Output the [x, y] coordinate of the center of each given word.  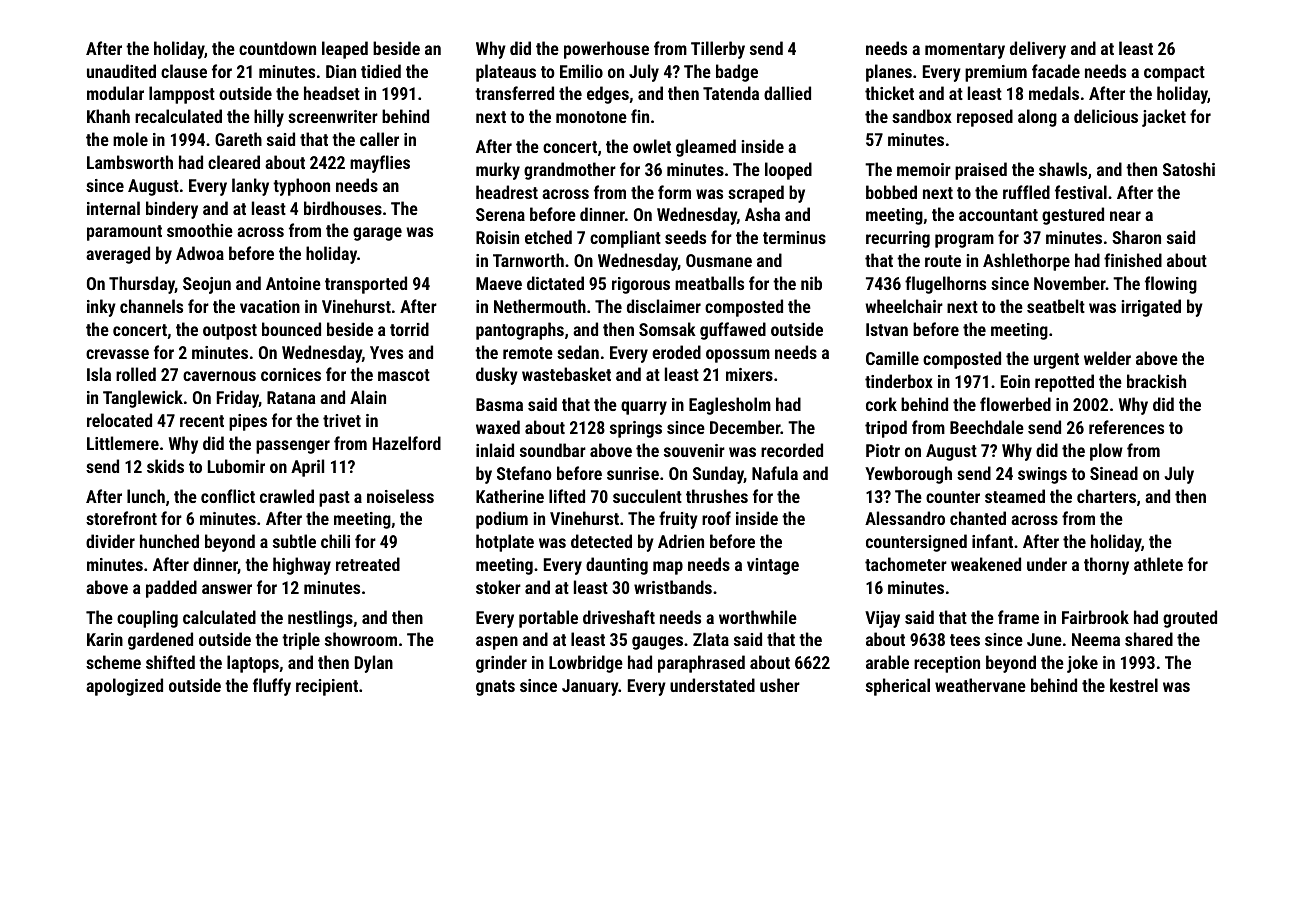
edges [608, 95]
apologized [124, 687]
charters [1106, 496]
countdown [277, 48]
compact [1174, 74]
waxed [498, 427]
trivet [342, 420]
